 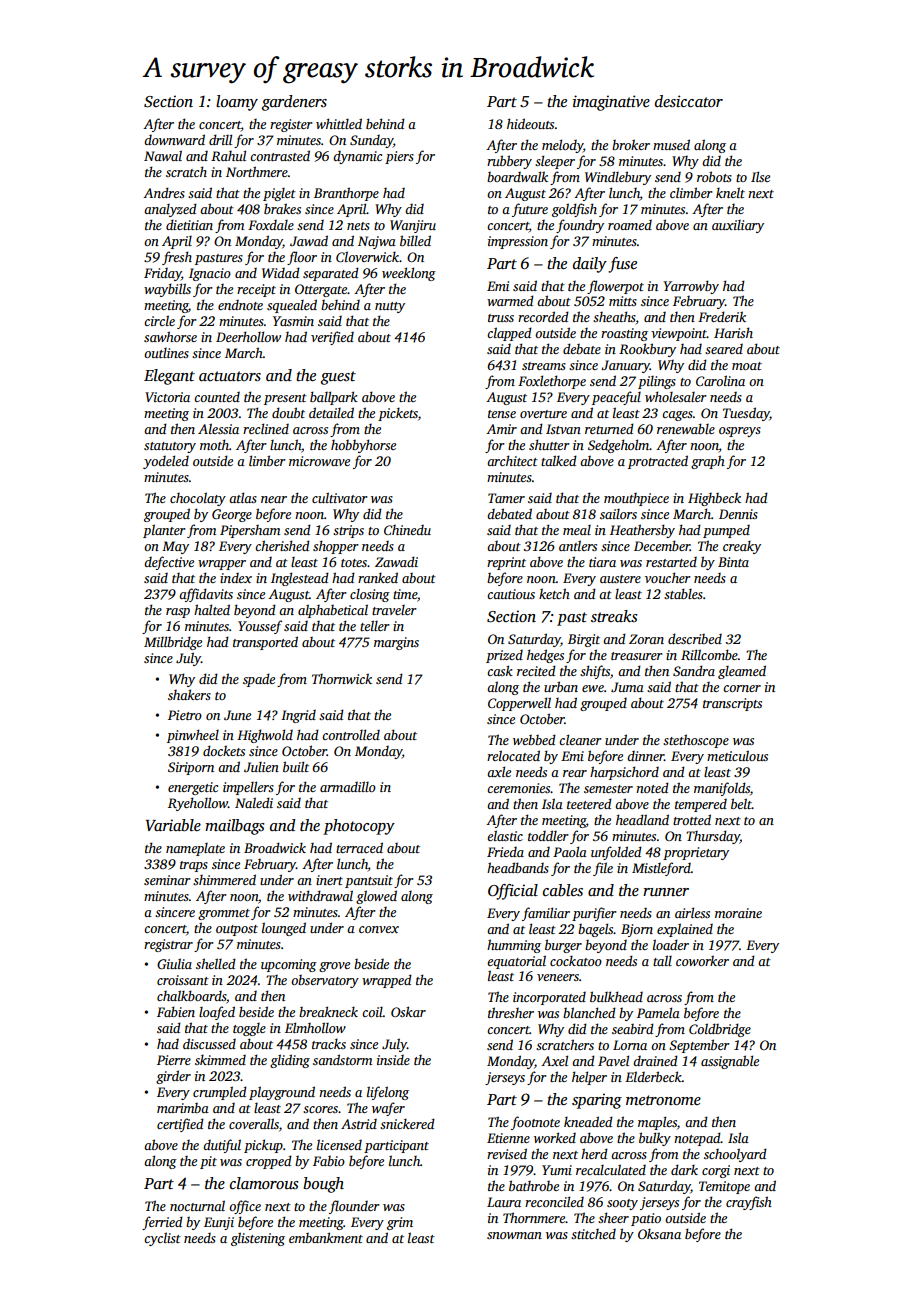 I want to click on index, so click(x=236, y=578).
